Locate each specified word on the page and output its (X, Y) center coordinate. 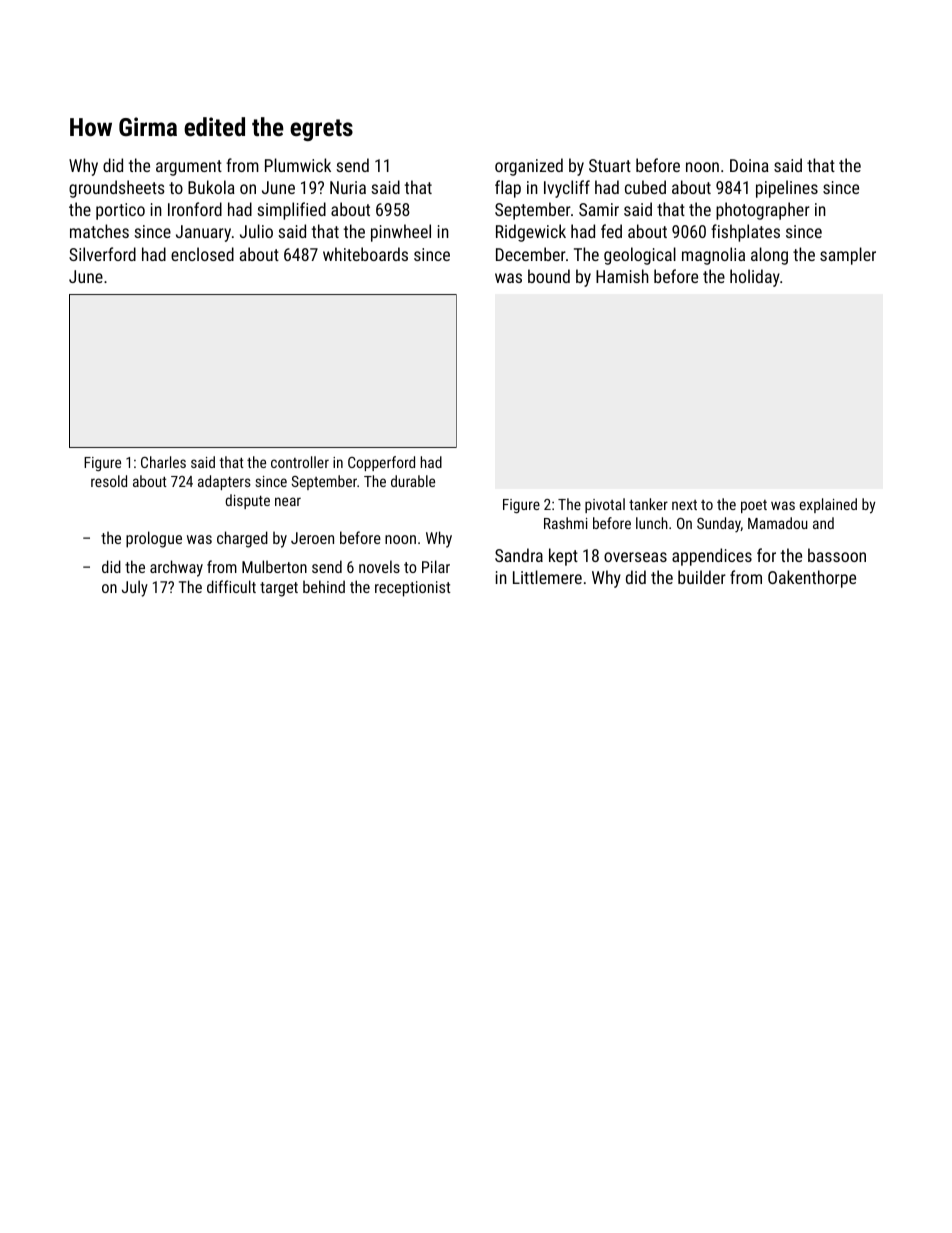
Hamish (622, 276)
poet (754, 506)
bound (549, 276)
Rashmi (566, 523)
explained (828, 505)
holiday (755, 278)
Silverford (102, 254)
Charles (163, 462)
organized (529, 167)
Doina (749, 165)
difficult (231, 586)
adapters (224, 482)
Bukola (211, 187)
